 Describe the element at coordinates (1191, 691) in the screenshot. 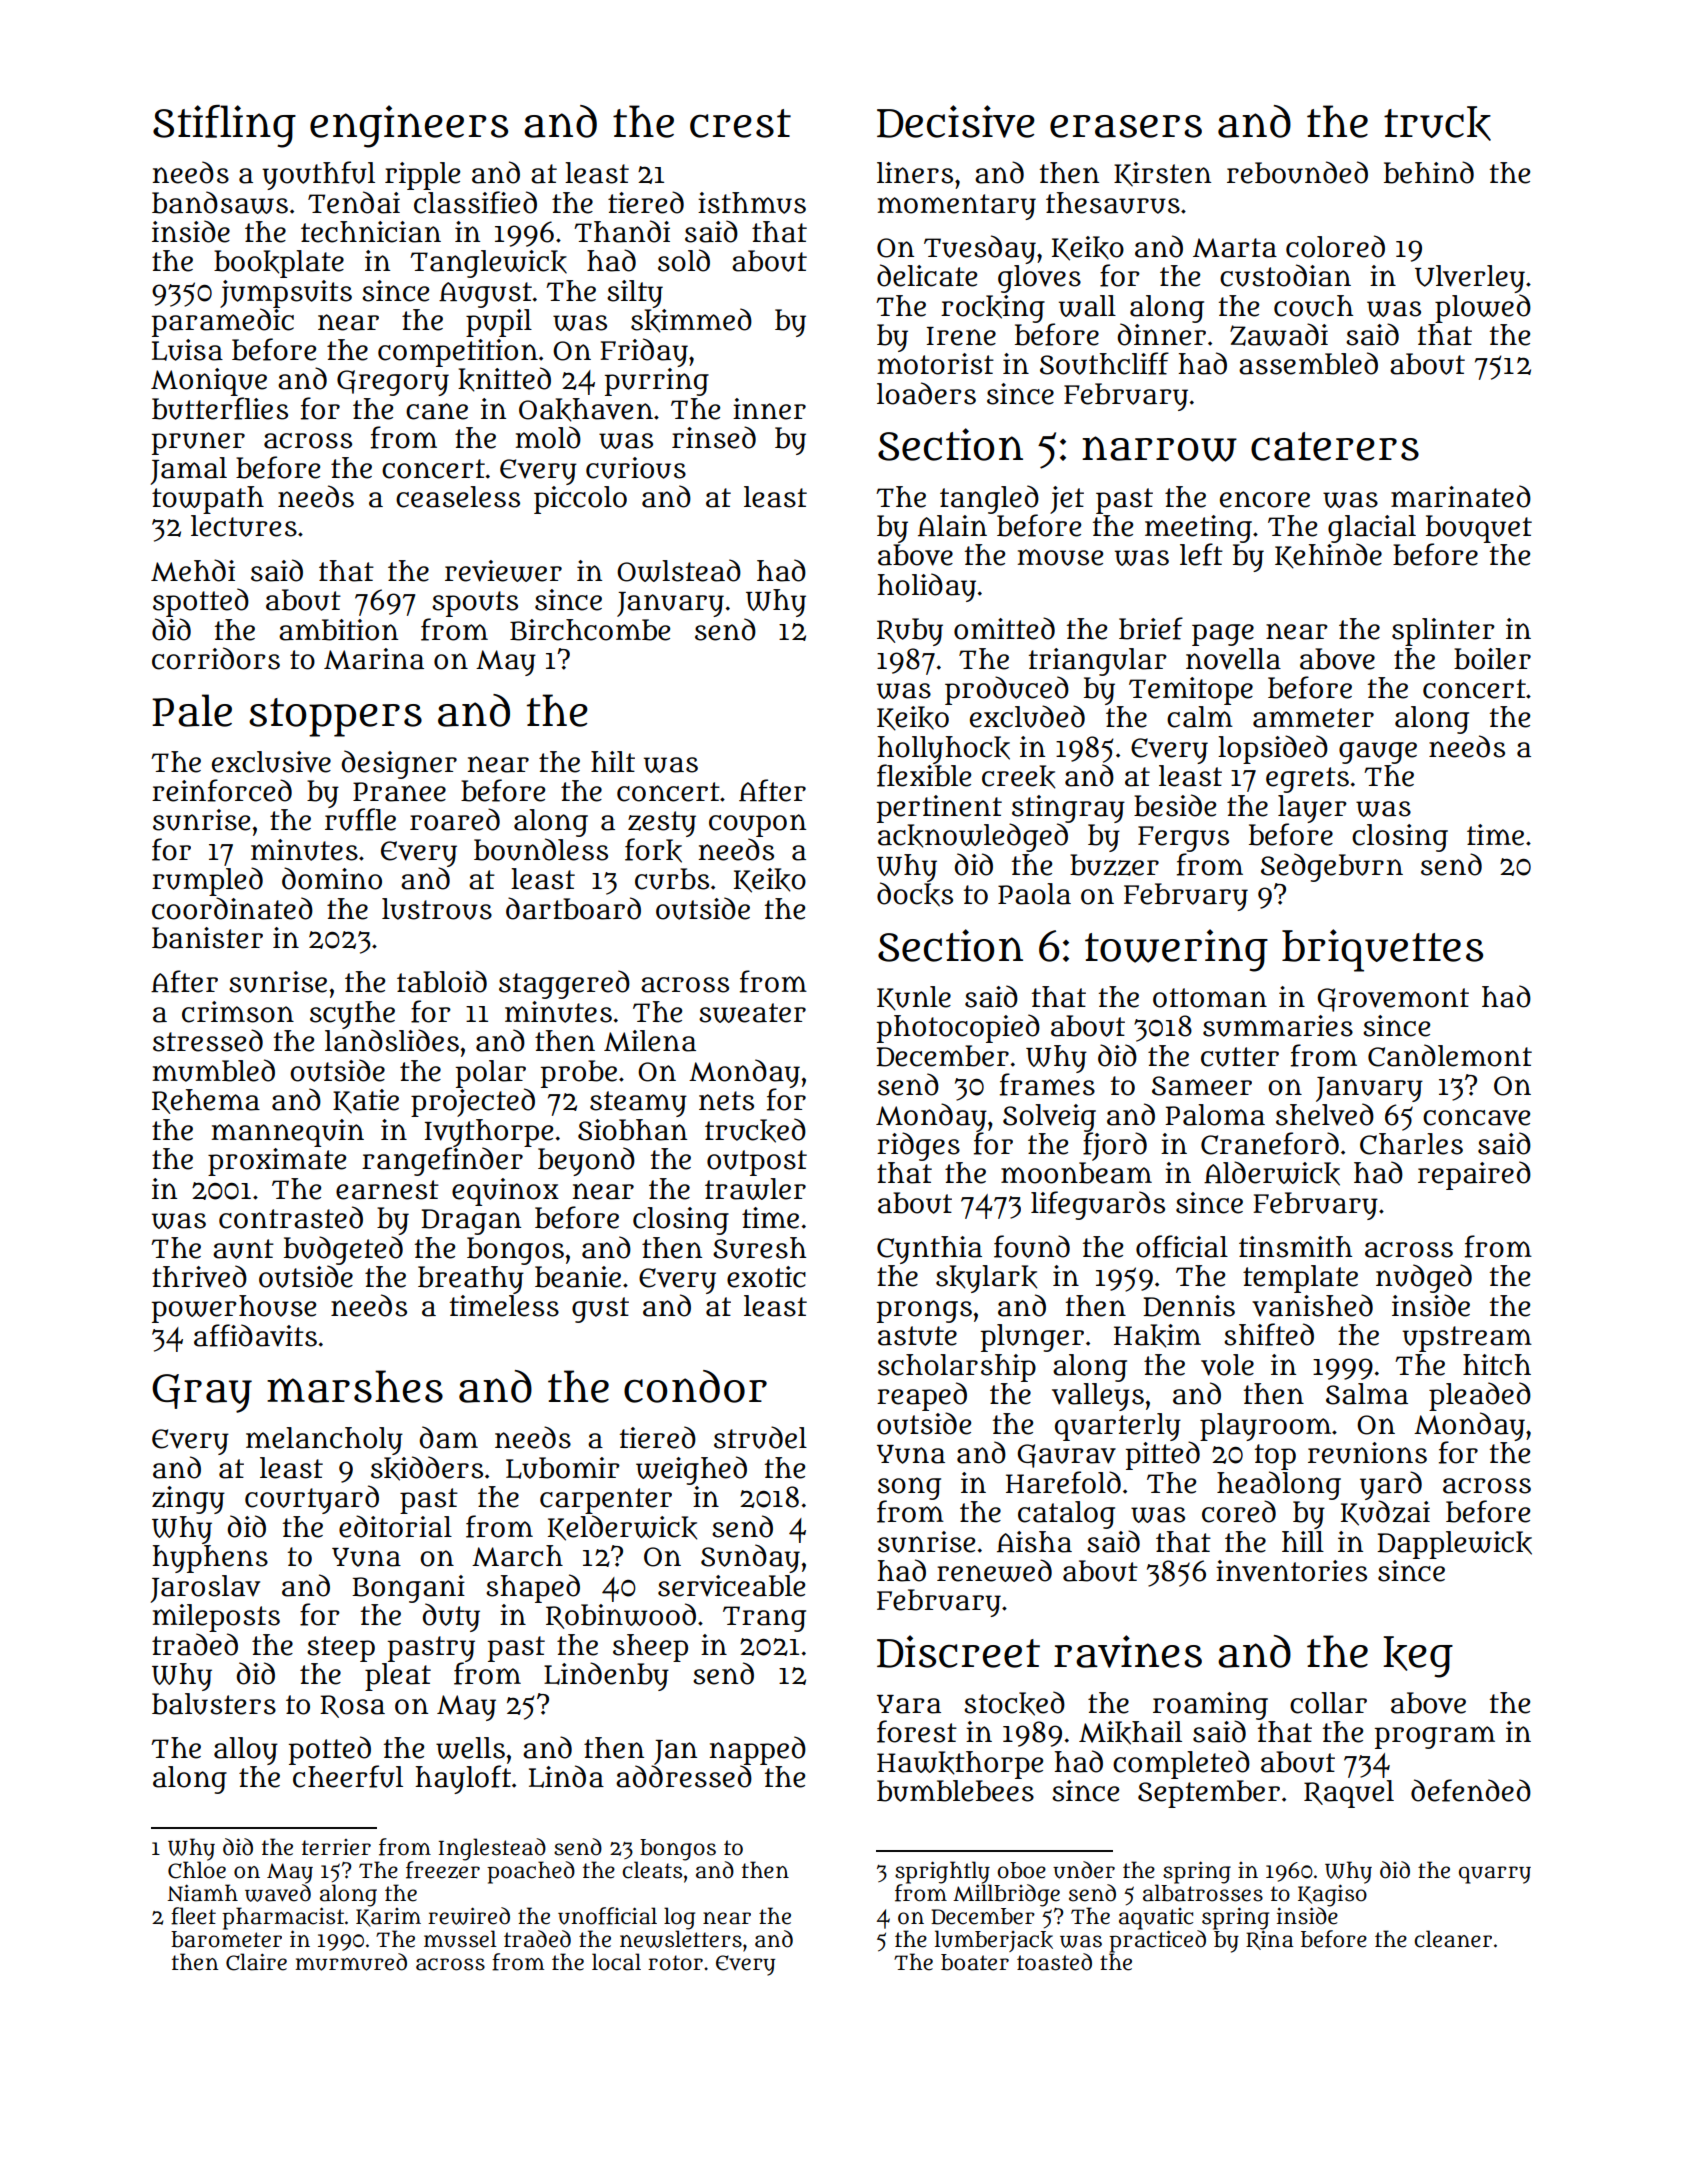

I see `Temitope` at that location.
